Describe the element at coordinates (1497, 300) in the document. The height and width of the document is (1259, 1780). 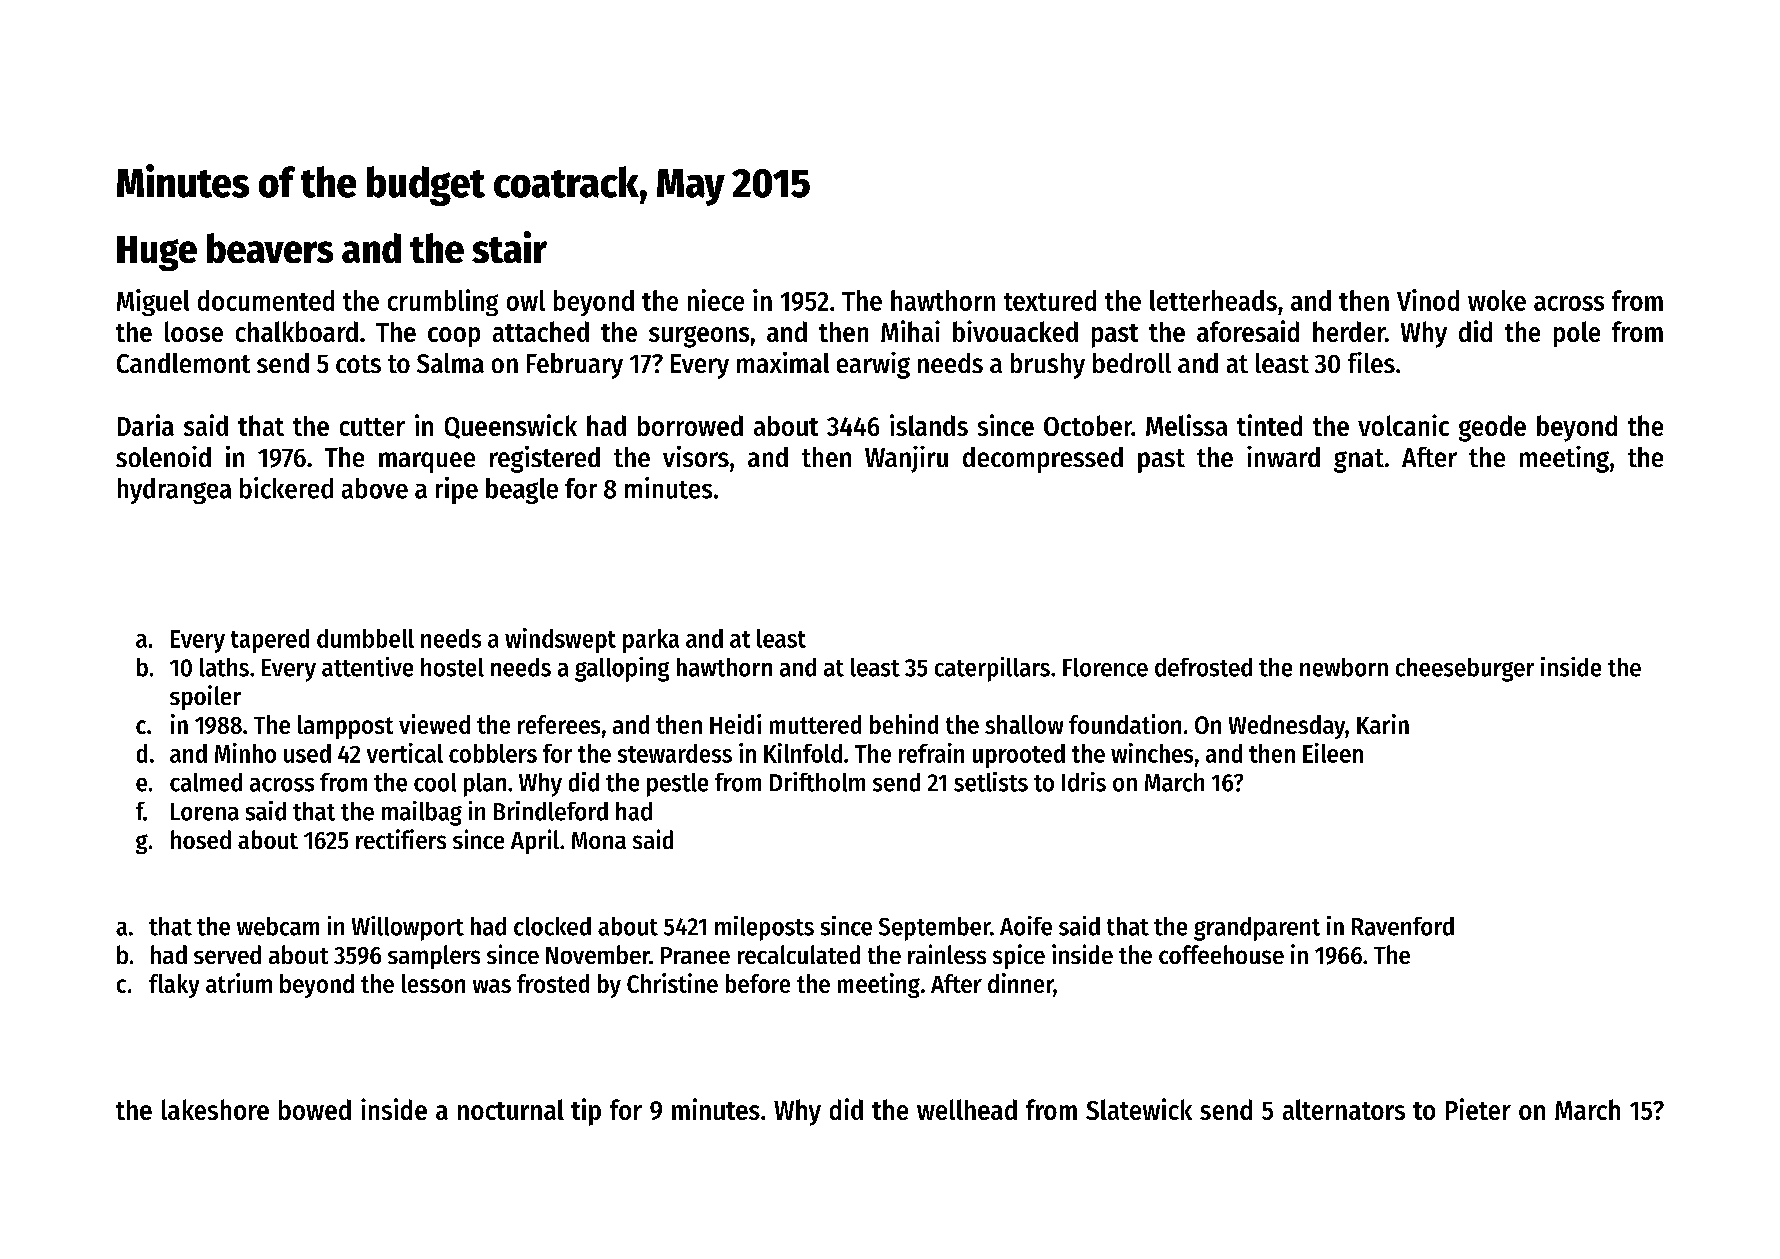
I see `woke` at that location.
